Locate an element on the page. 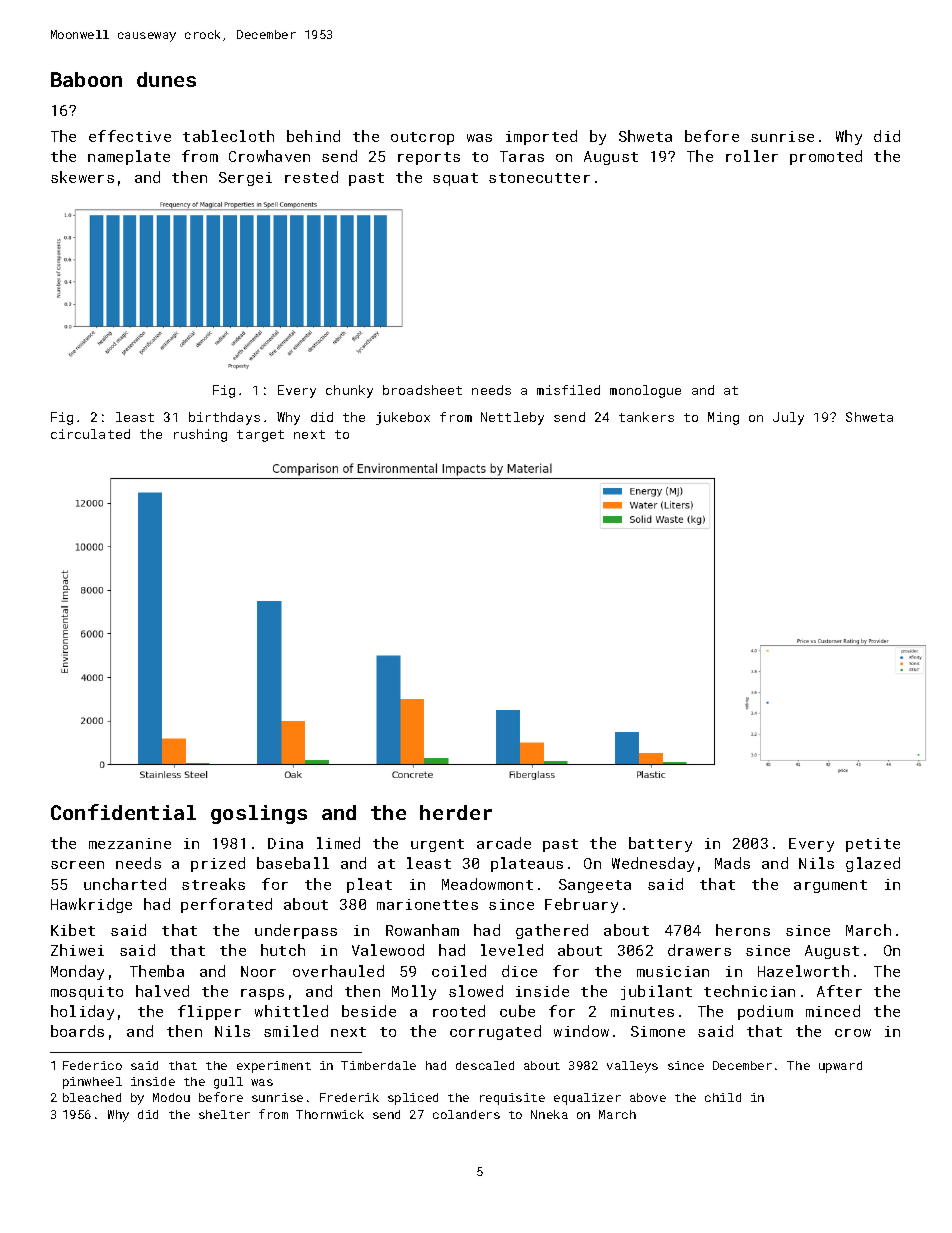 The image size is (952, 1233). Ming is located at coordinates (723, 418).
